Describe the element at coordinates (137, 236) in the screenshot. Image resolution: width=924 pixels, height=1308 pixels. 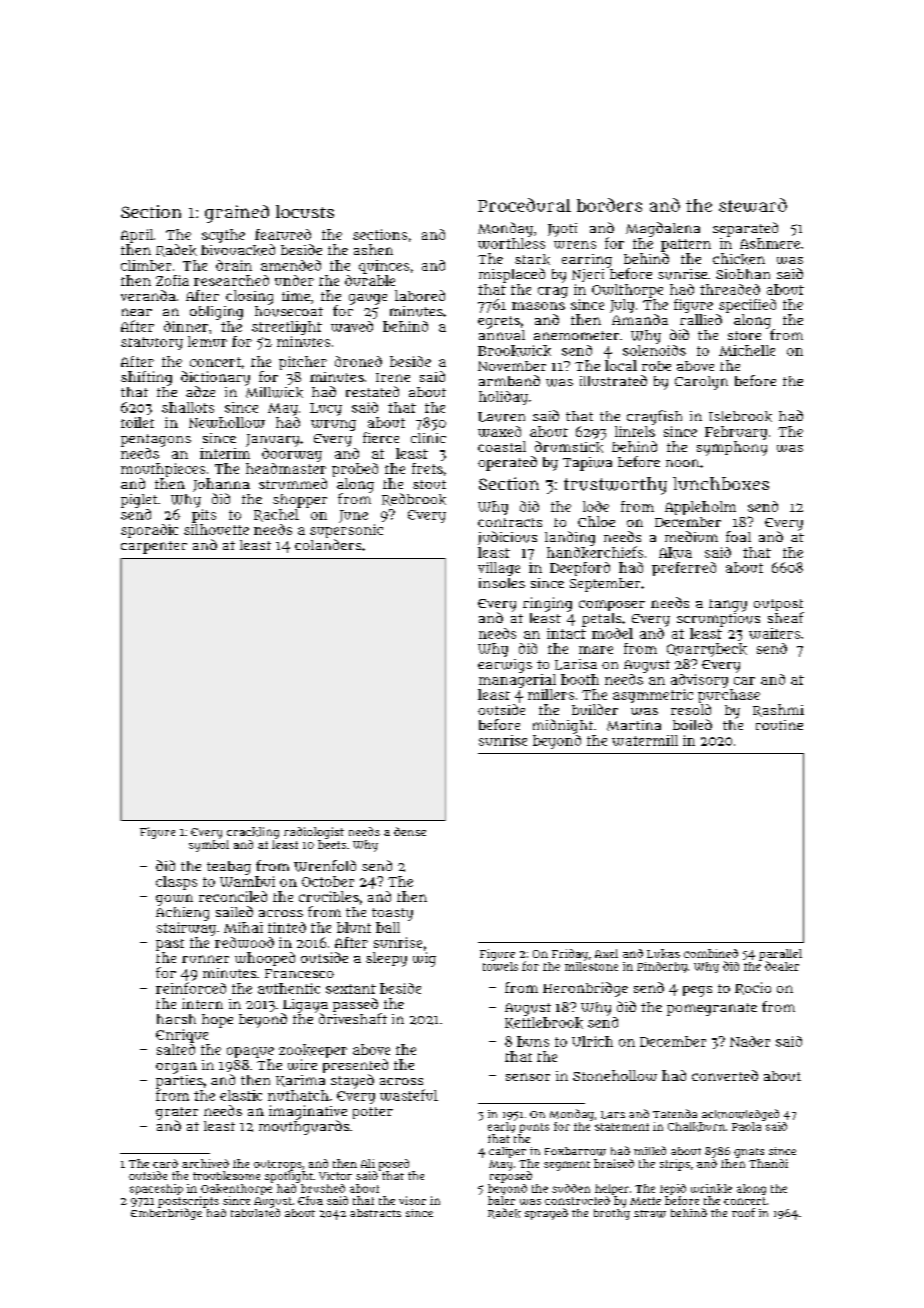
I see `April` at that location.
